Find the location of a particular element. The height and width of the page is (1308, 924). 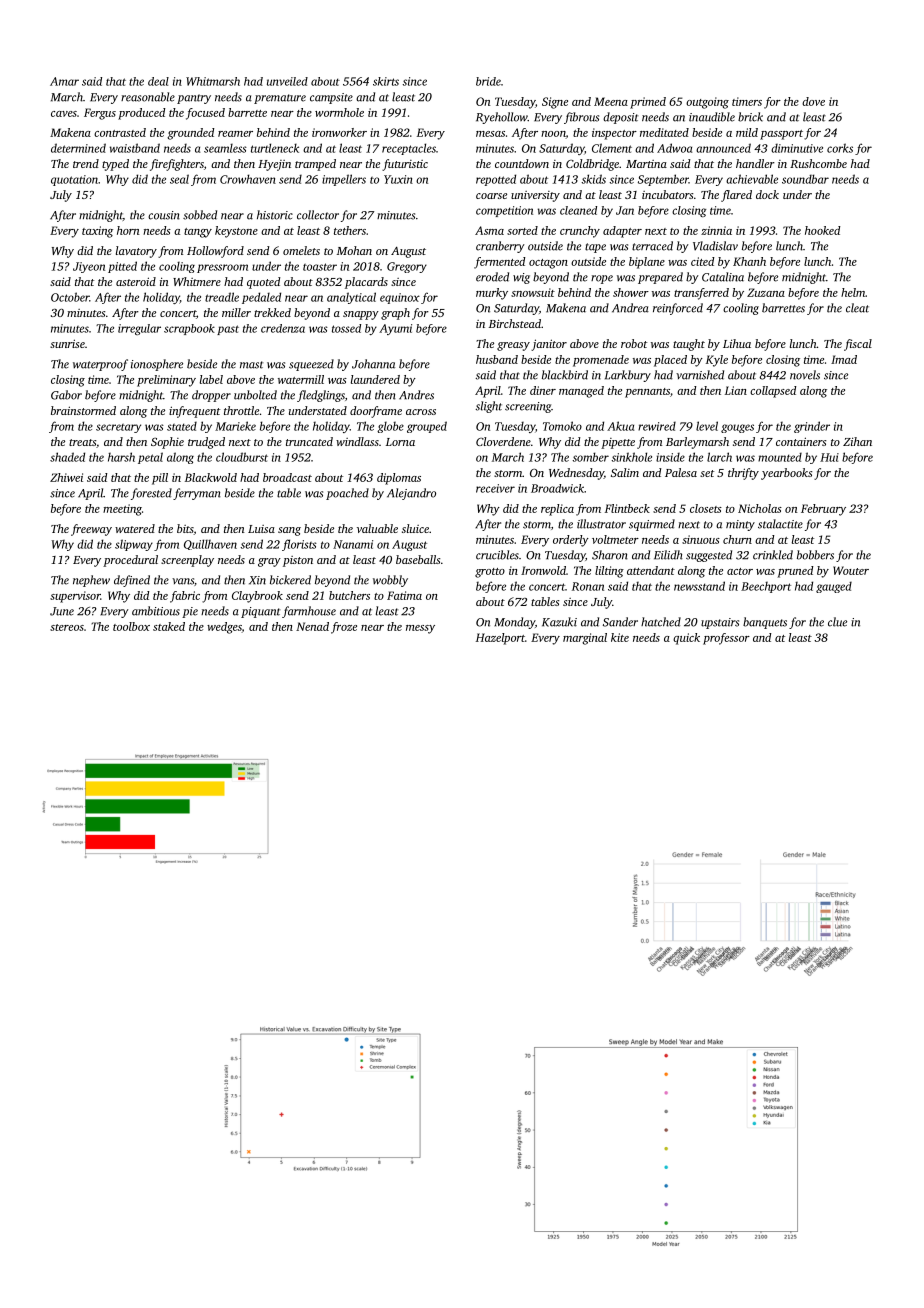

hooked is located at coordinates (823, 230).
